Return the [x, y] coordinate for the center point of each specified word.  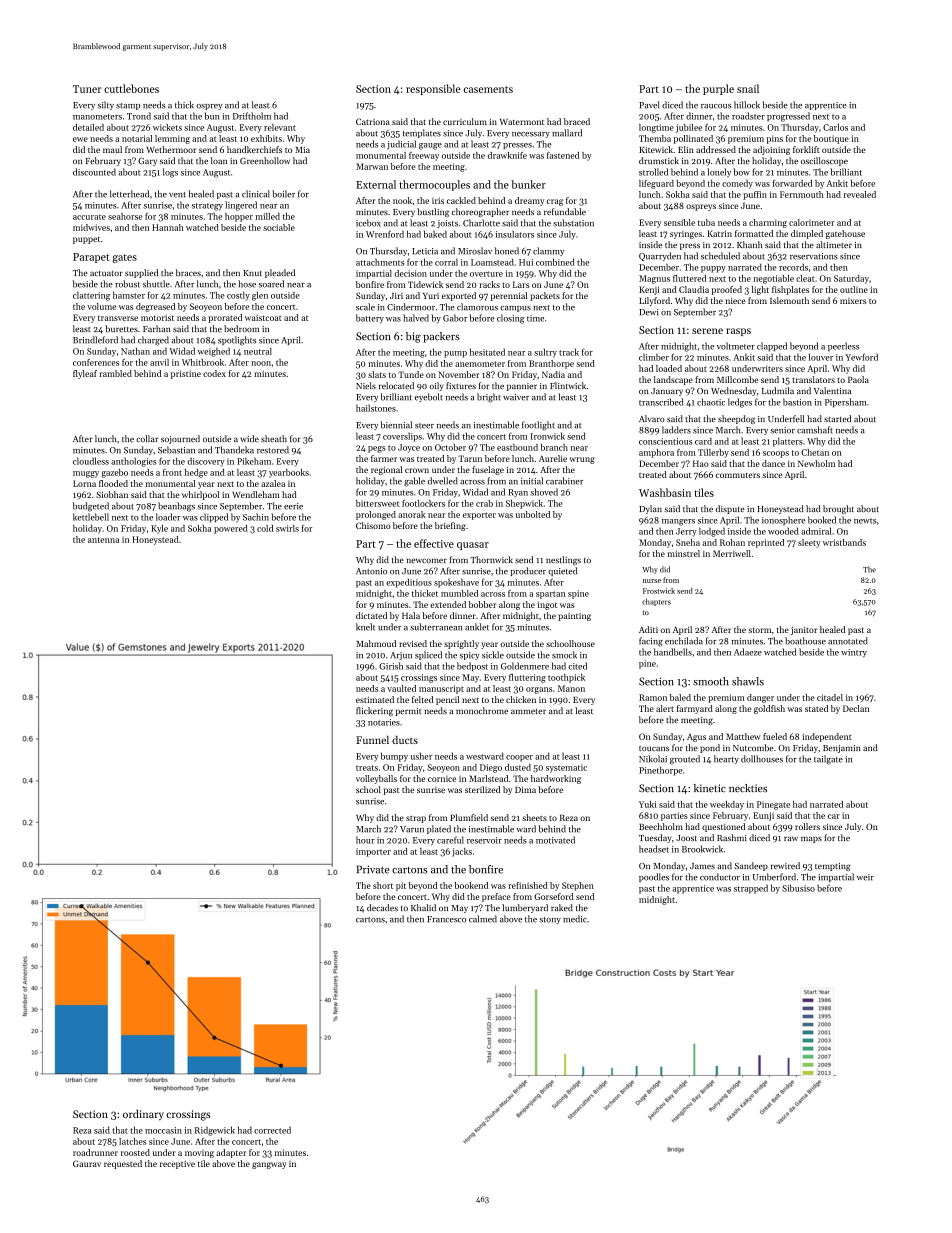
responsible [433, 89]
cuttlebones [131, 88]
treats [367, 768]
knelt [365, 627]
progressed [788, 117]
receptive [177, 1165]
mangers [678, 522]
